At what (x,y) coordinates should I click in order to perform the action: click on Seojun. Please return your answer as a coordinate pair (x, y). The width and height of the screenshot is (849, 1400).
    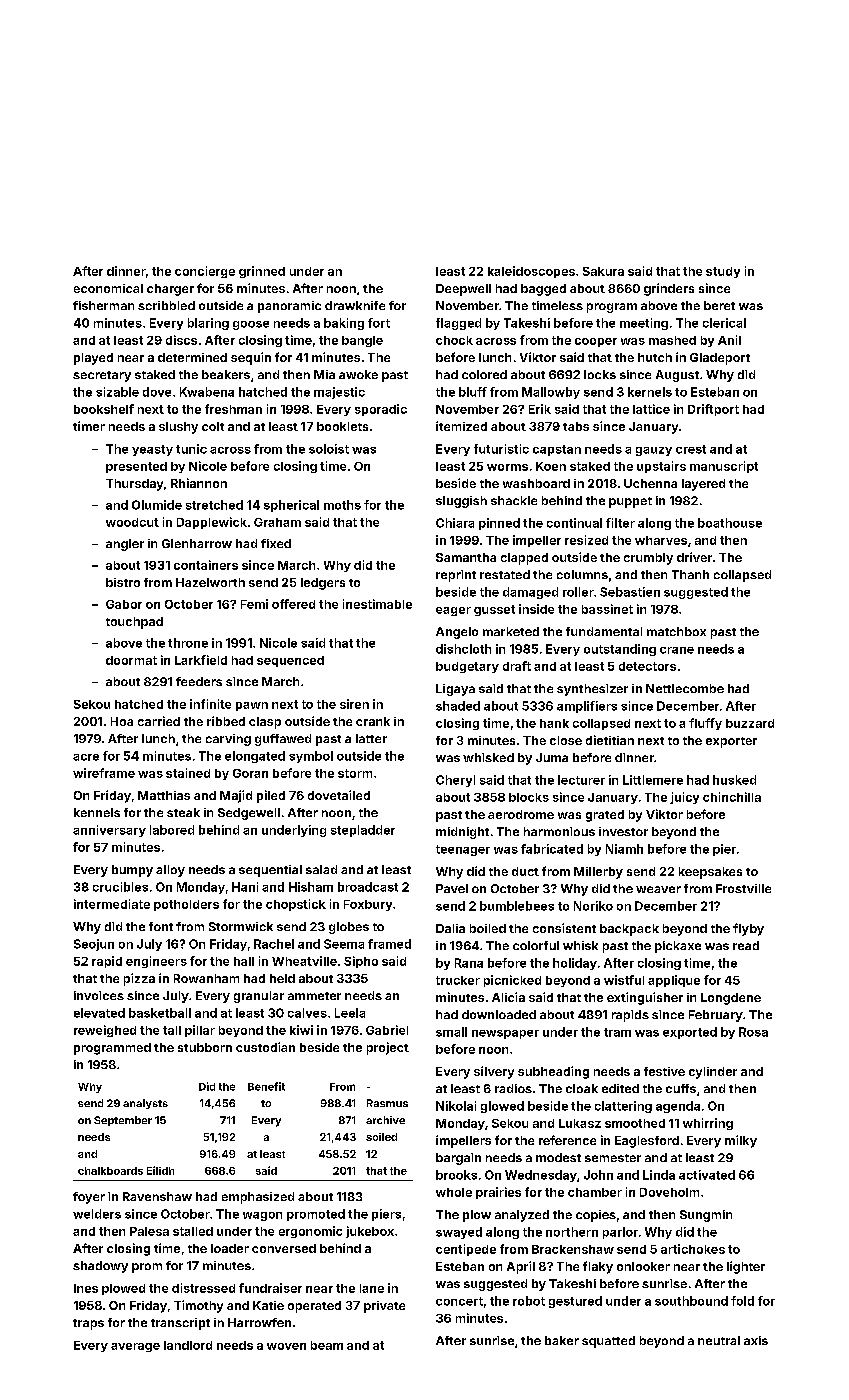
    Looking at the image, I should click on (94, 945).
